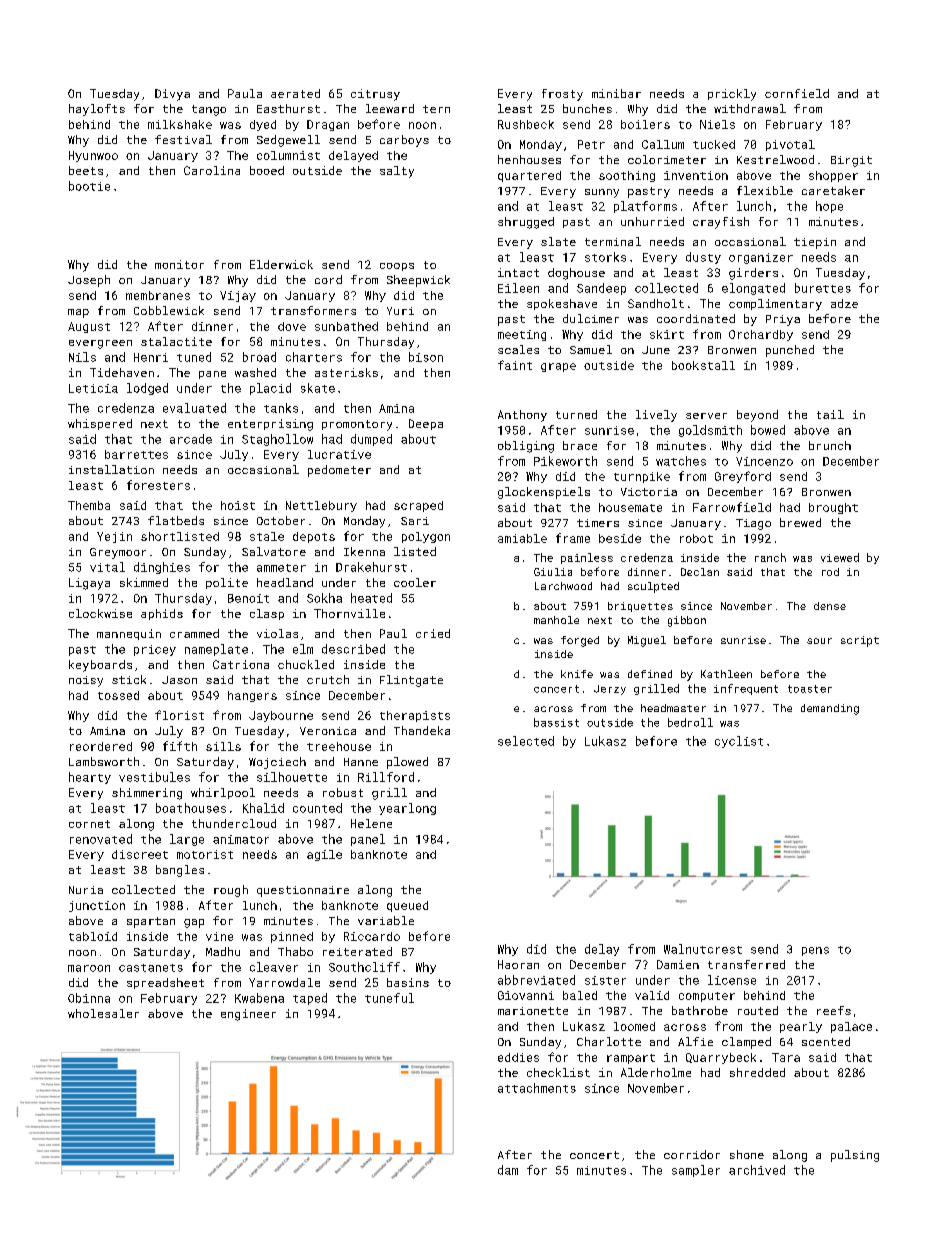 The image size is (952, 1233). What do you see at coordinates (103, 1013) in the page?
I see `wholesaler` at bounding box center [103, 1013].
